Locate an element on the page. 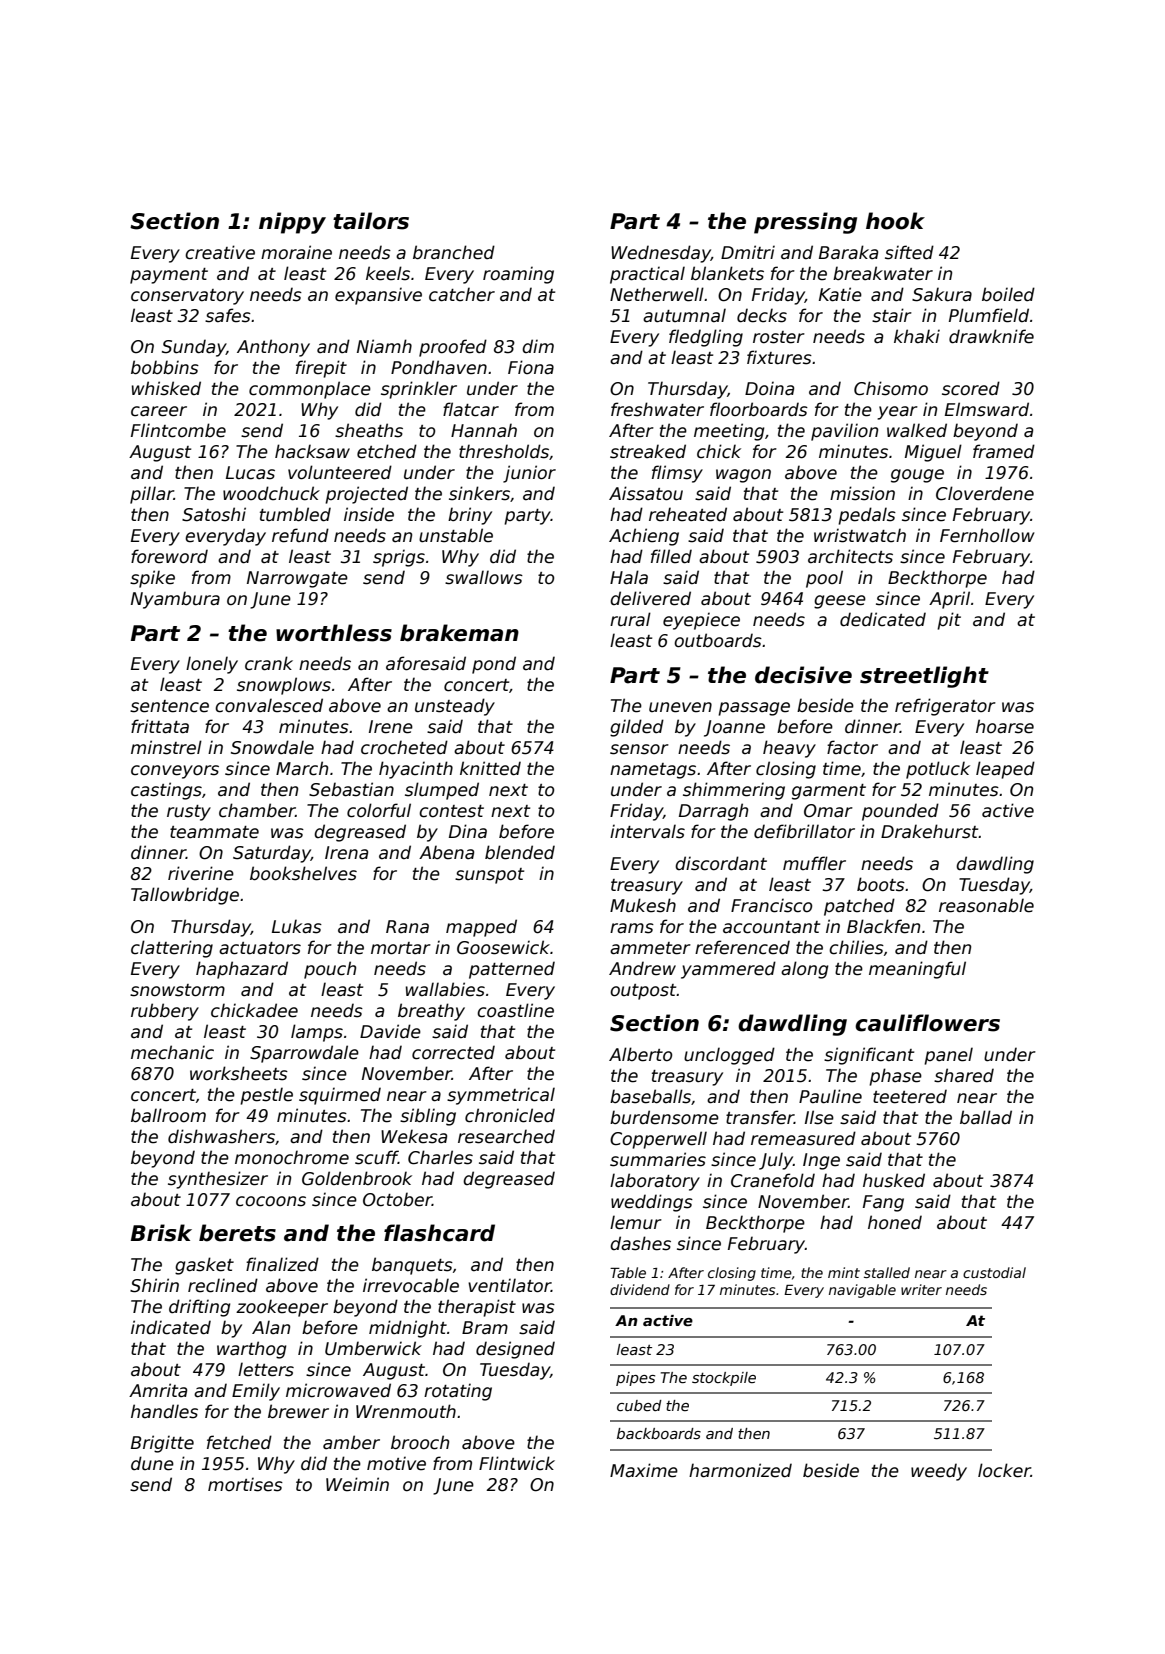  architects is located at coordinates (850, 556).
